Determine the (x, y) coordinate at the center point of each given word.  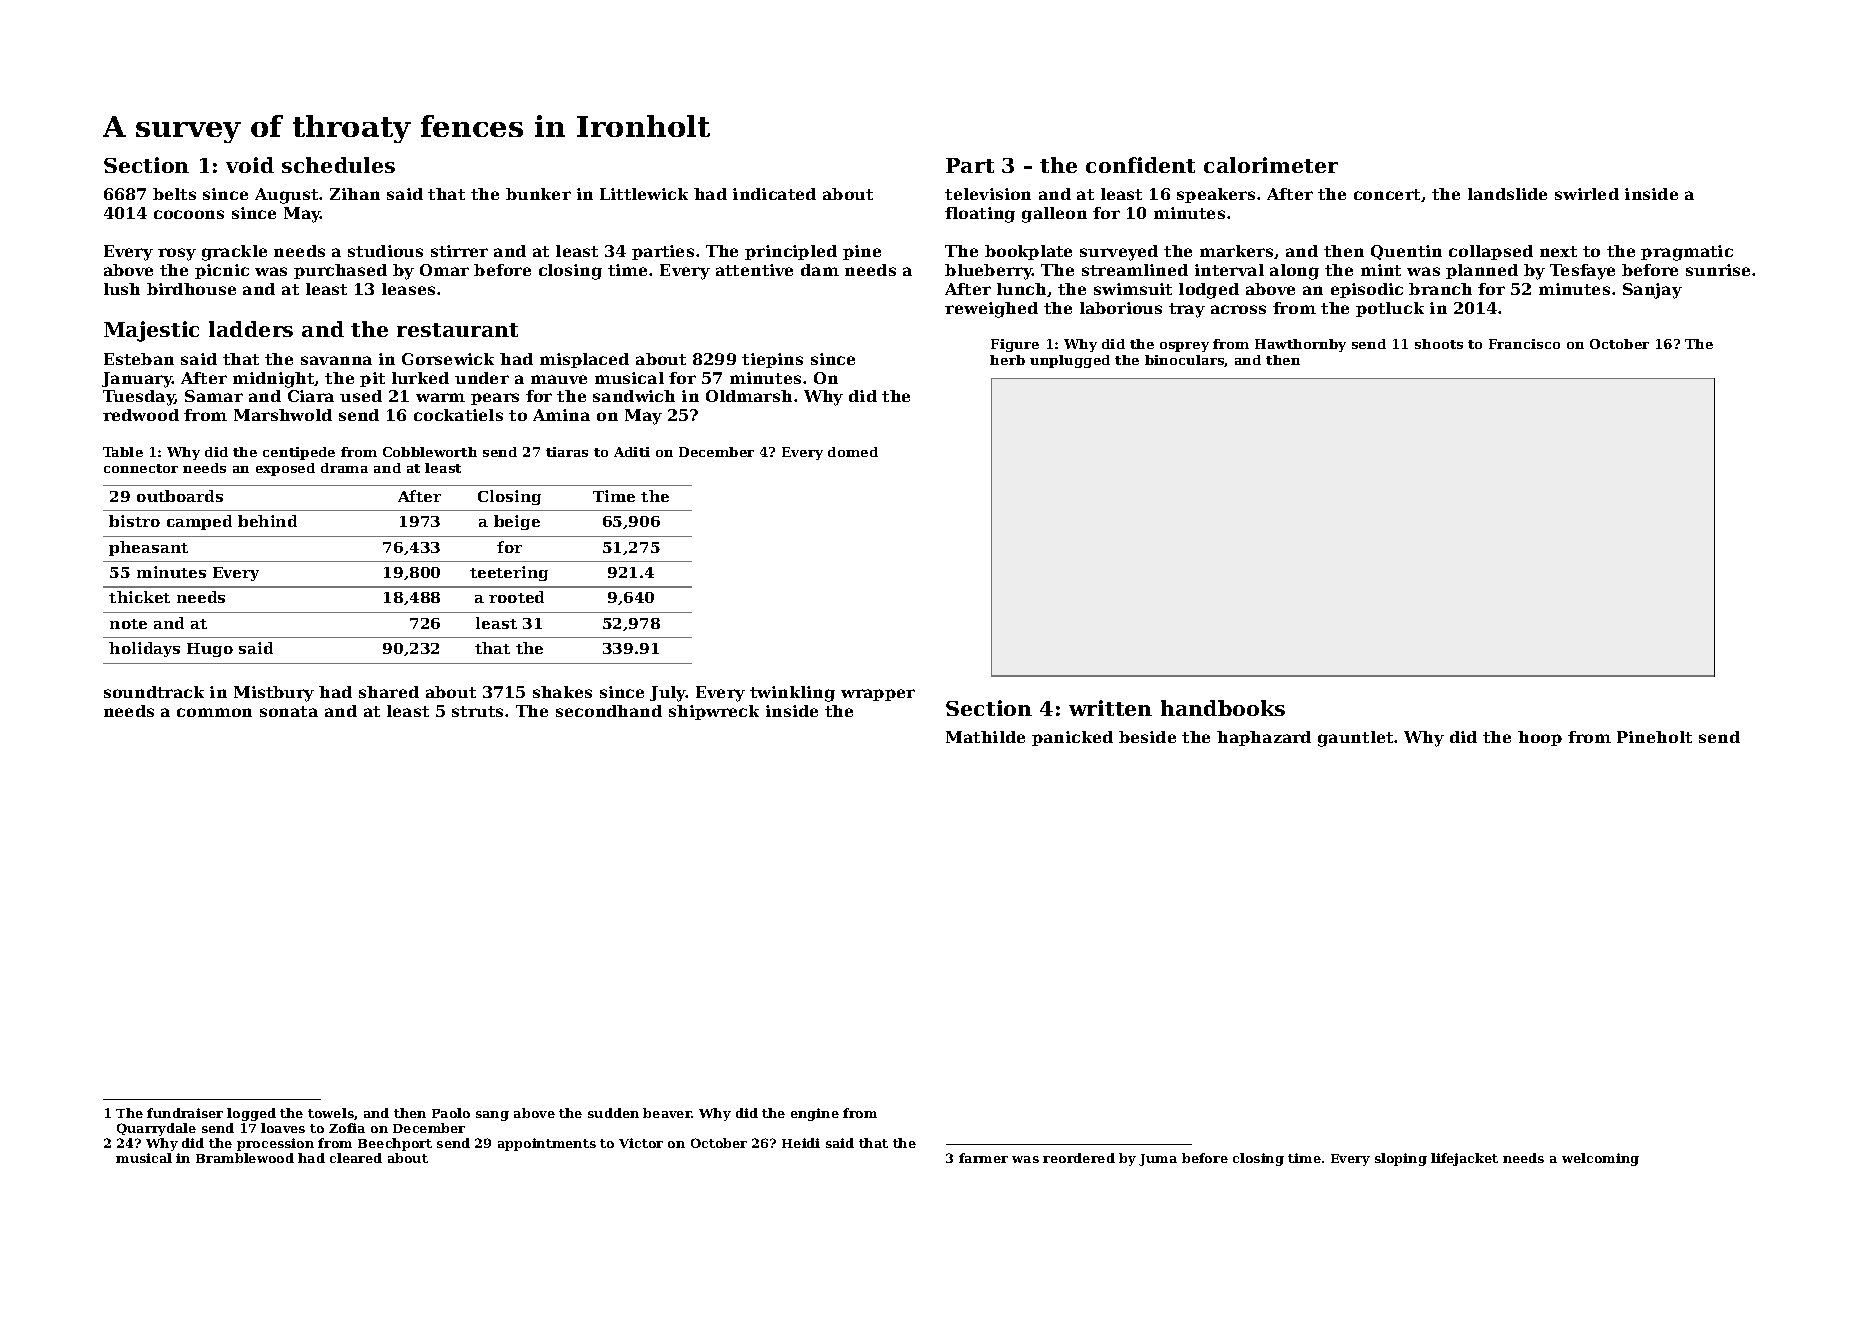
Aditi (632, 452)
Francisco (1524, 344)
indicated (774, 194)
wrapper (878, 695)
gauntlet (1355, 739)
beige (517, 522)
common (214, 712)
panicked (1072, 738)
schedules (338, 165)
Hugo (210, 650)
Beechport (395, 1144)
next (1558, 251)
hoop (1540, 738)
